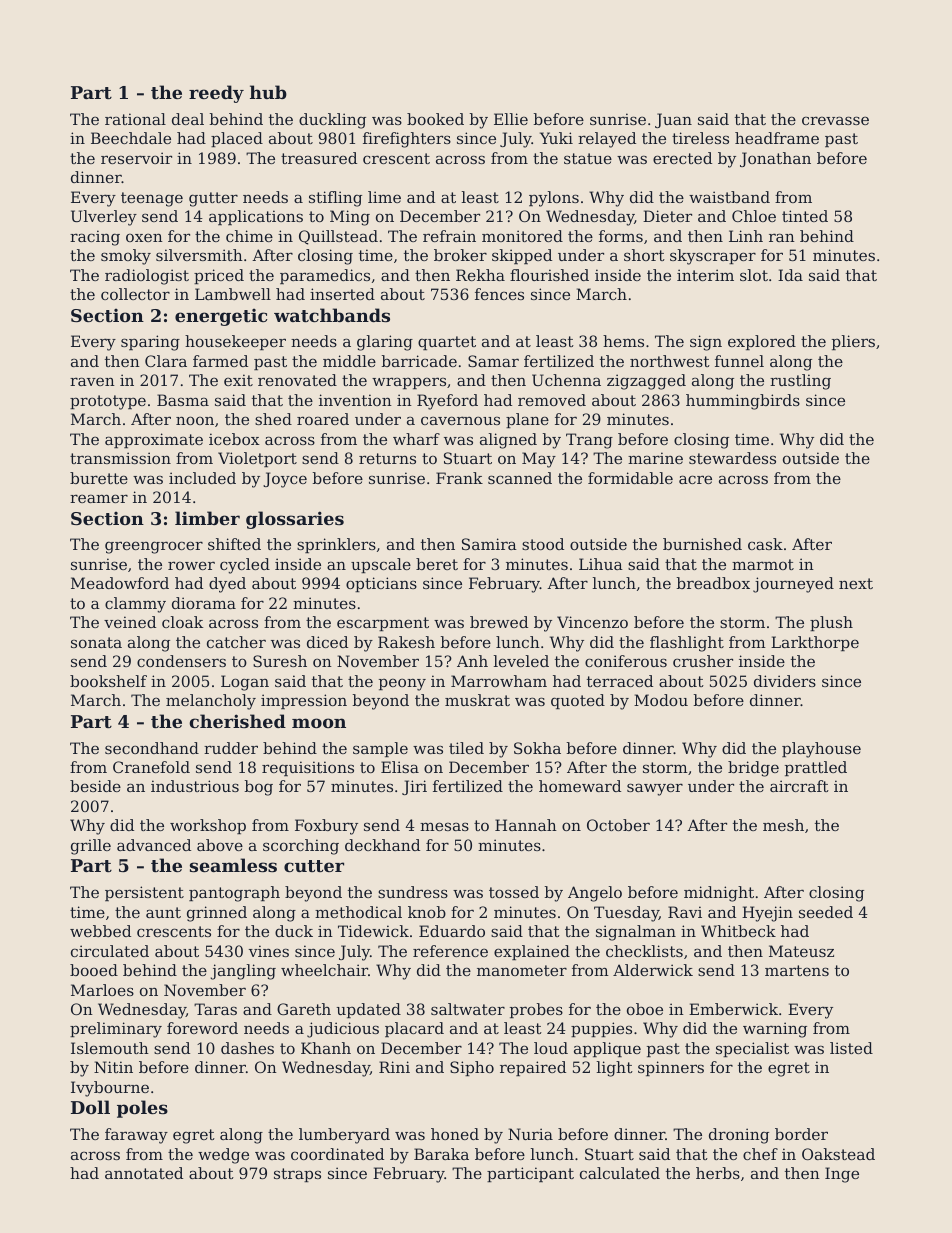 The width and height of the screenshot is (952, 1233). Describe the element at coordinates (719, 894) in the screenshot. I see `midnight` at that location.
